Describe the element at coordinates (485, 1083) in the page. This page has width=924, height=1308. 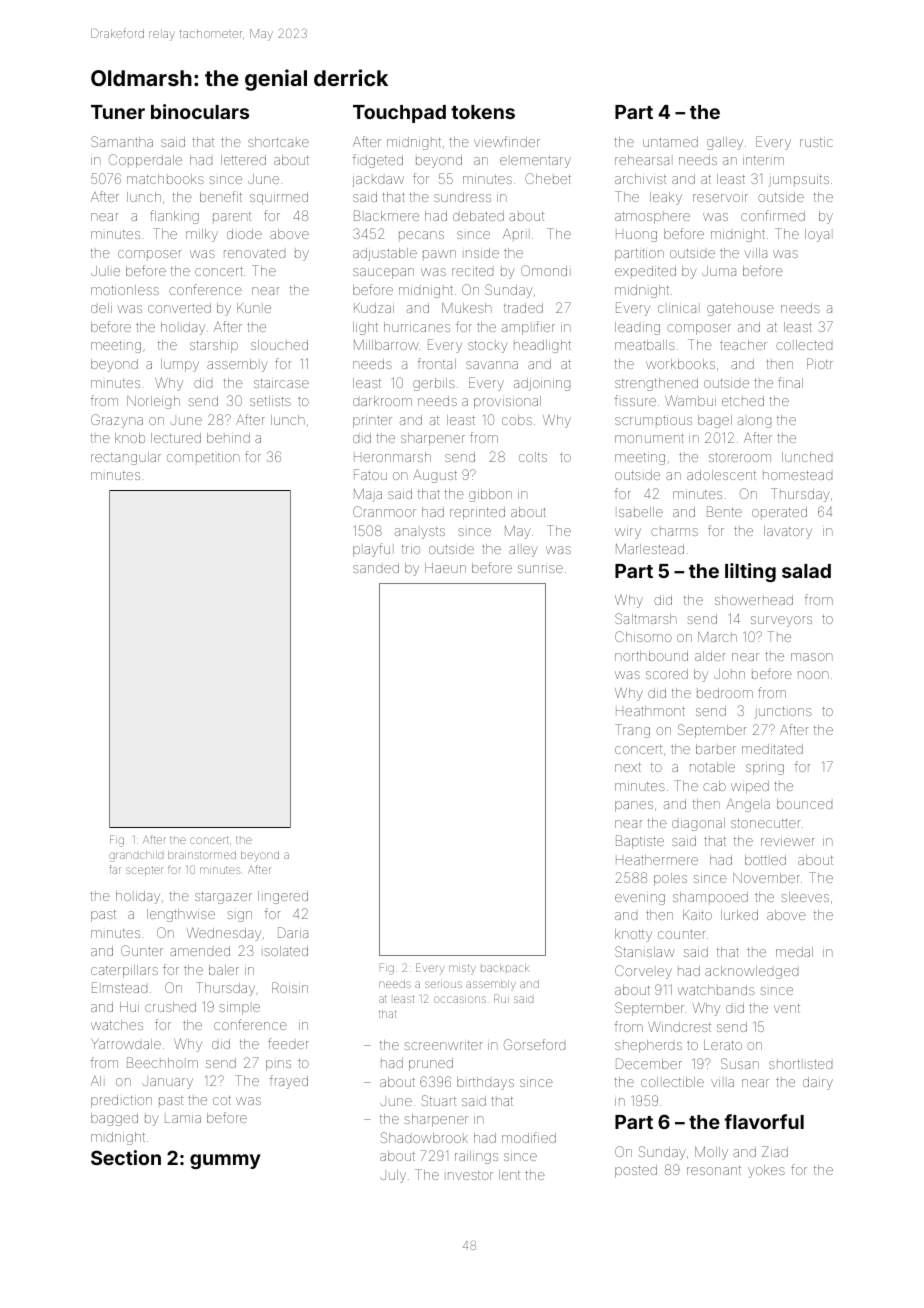
I see `birthdays` at that location.
